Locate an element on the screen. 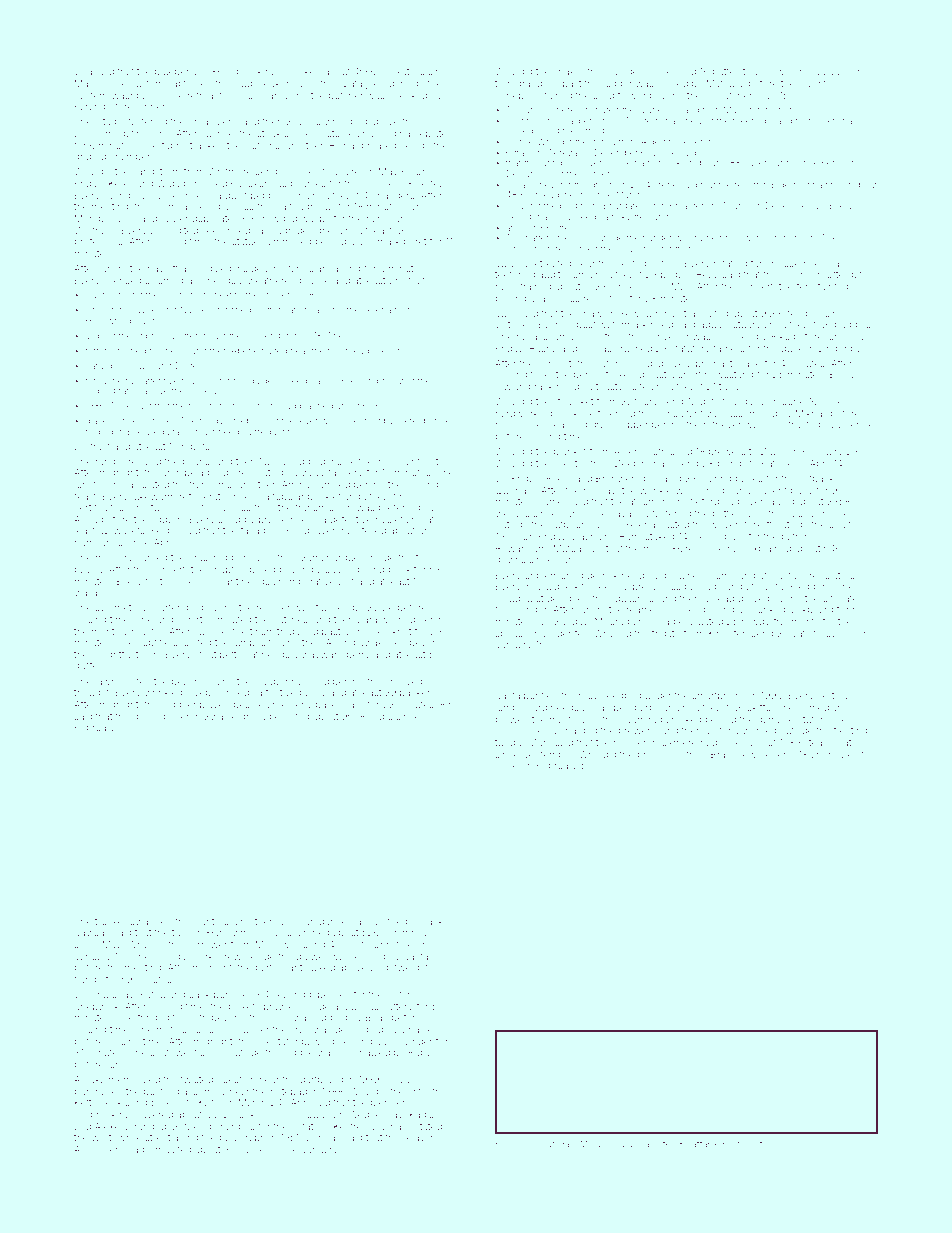  felled is located at coordinates (373, 530).
